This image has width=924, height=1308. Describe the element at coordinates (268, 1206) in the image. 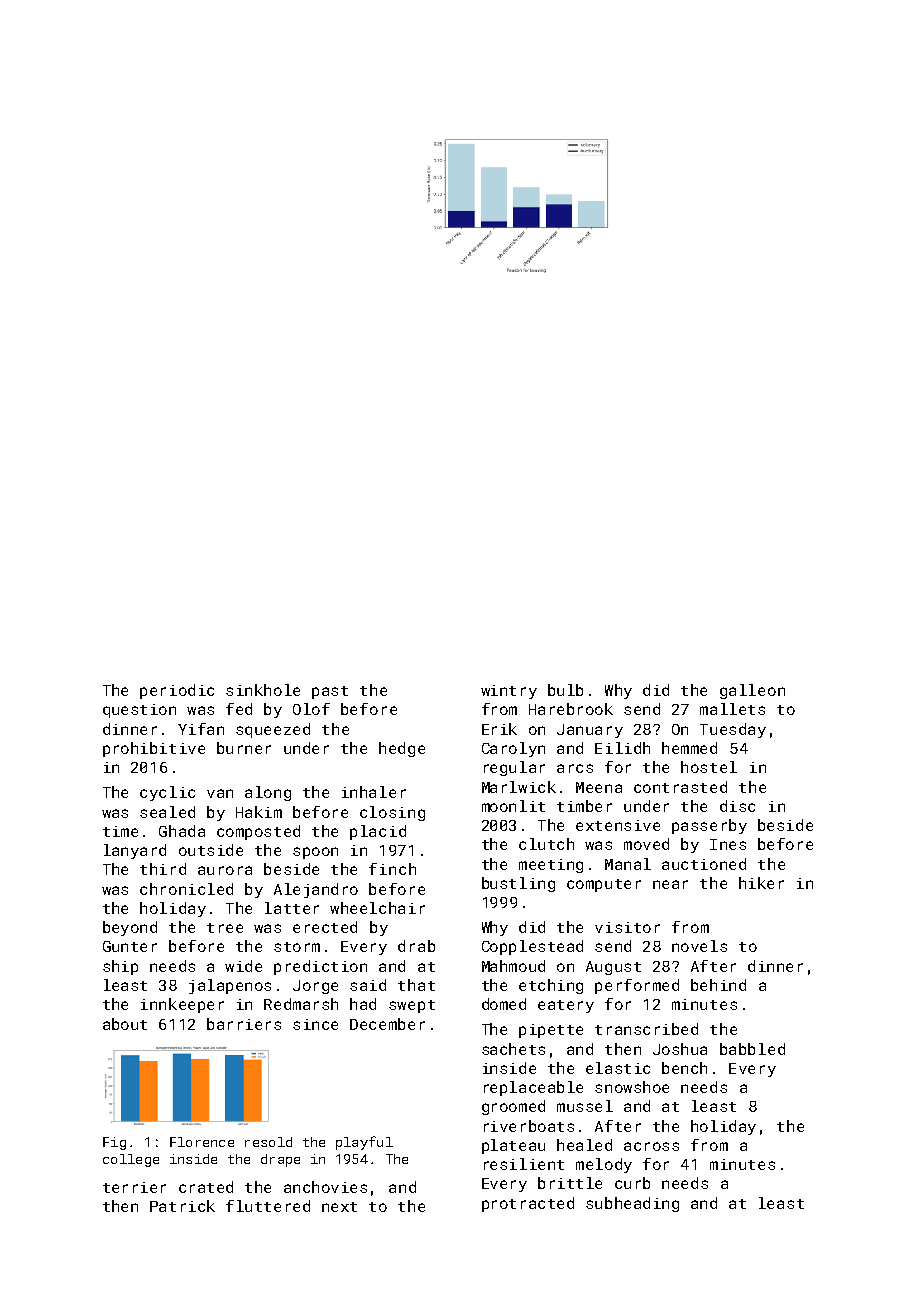

I see `fluttered` at that location.
